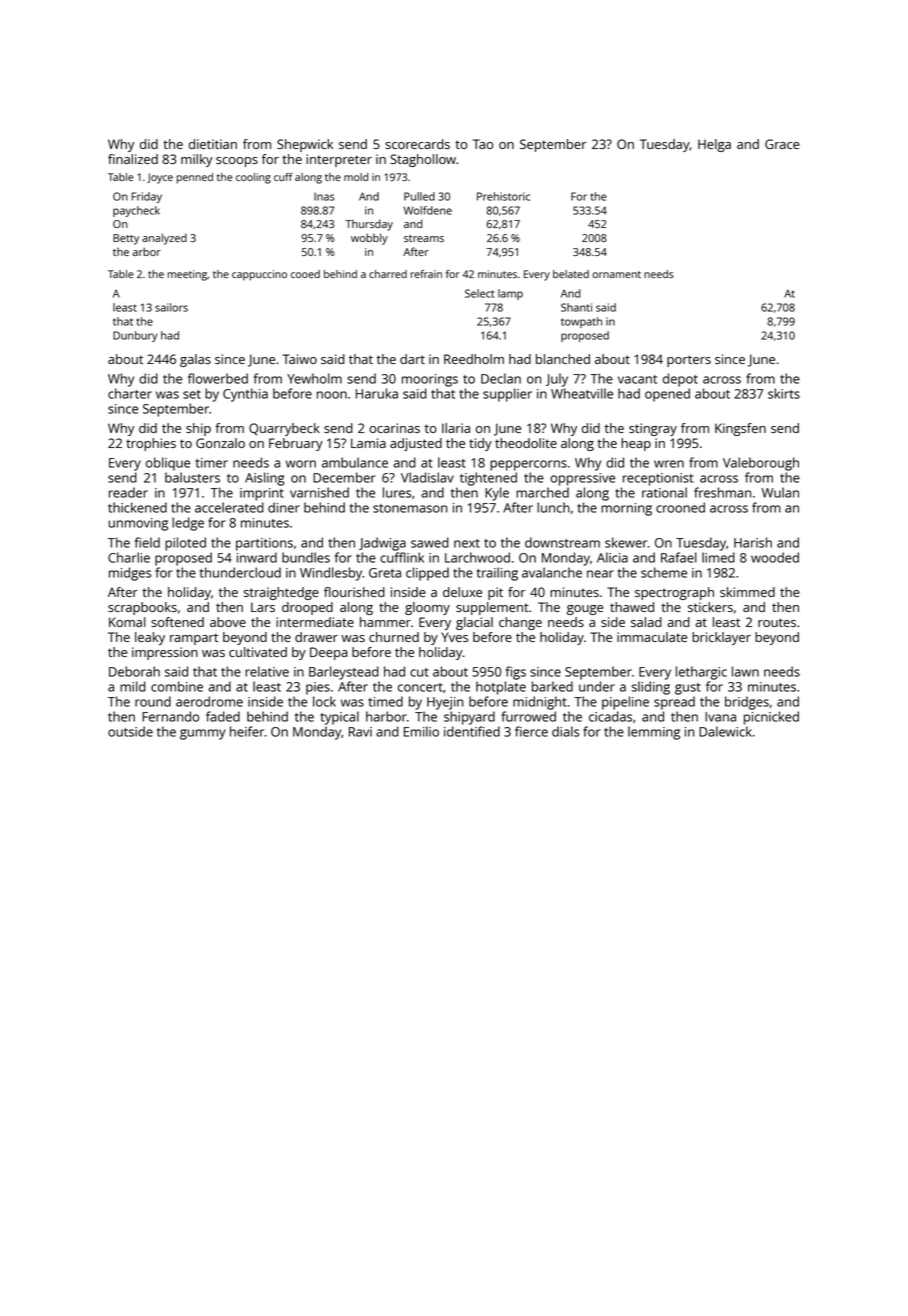 This page has height=1316, width=908. I want to click on dietitian, so click(213, 144).
